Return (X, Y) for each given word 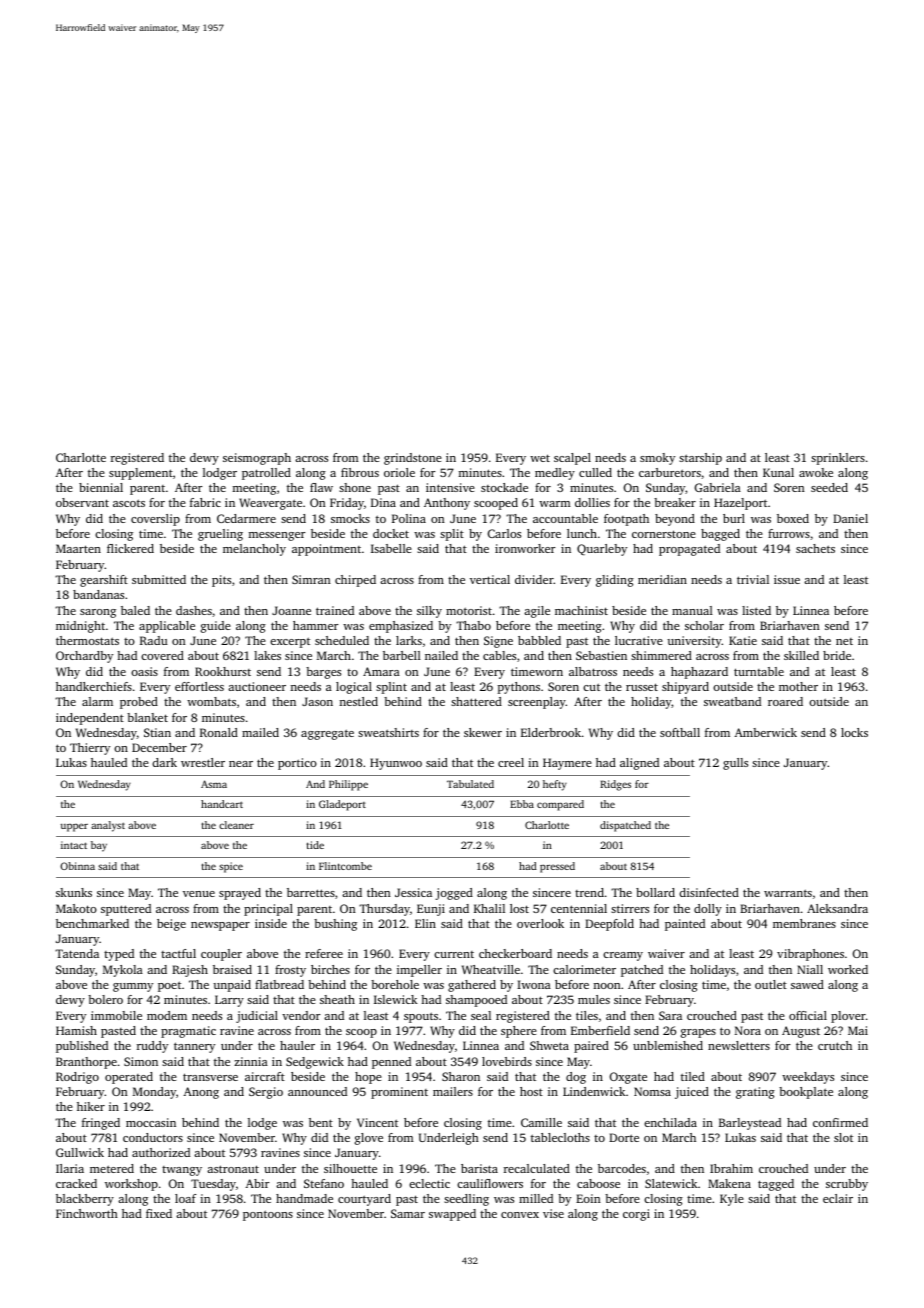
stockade (504, 487)
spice (231, 867)
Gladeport (342, 805)
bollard (655, 892)
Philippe (348, 785)
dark (164, 762)
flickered (130, 548)
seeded (829, 487)
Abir (257, 1183)
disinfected (709, 892)
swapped (452, 1215)
